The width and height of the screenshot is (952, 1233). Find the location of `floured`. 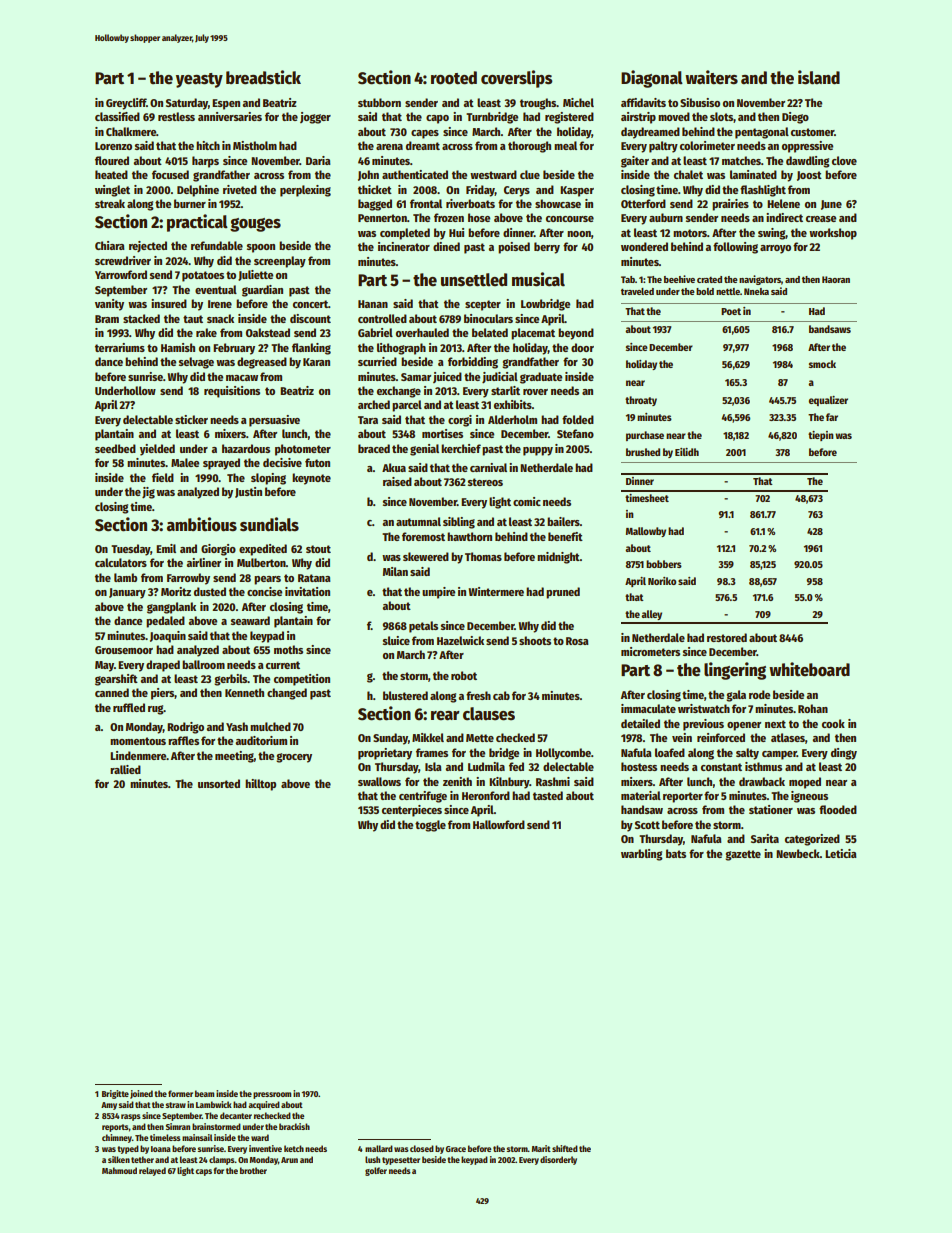

floured is located at coordinates (112, 160).
